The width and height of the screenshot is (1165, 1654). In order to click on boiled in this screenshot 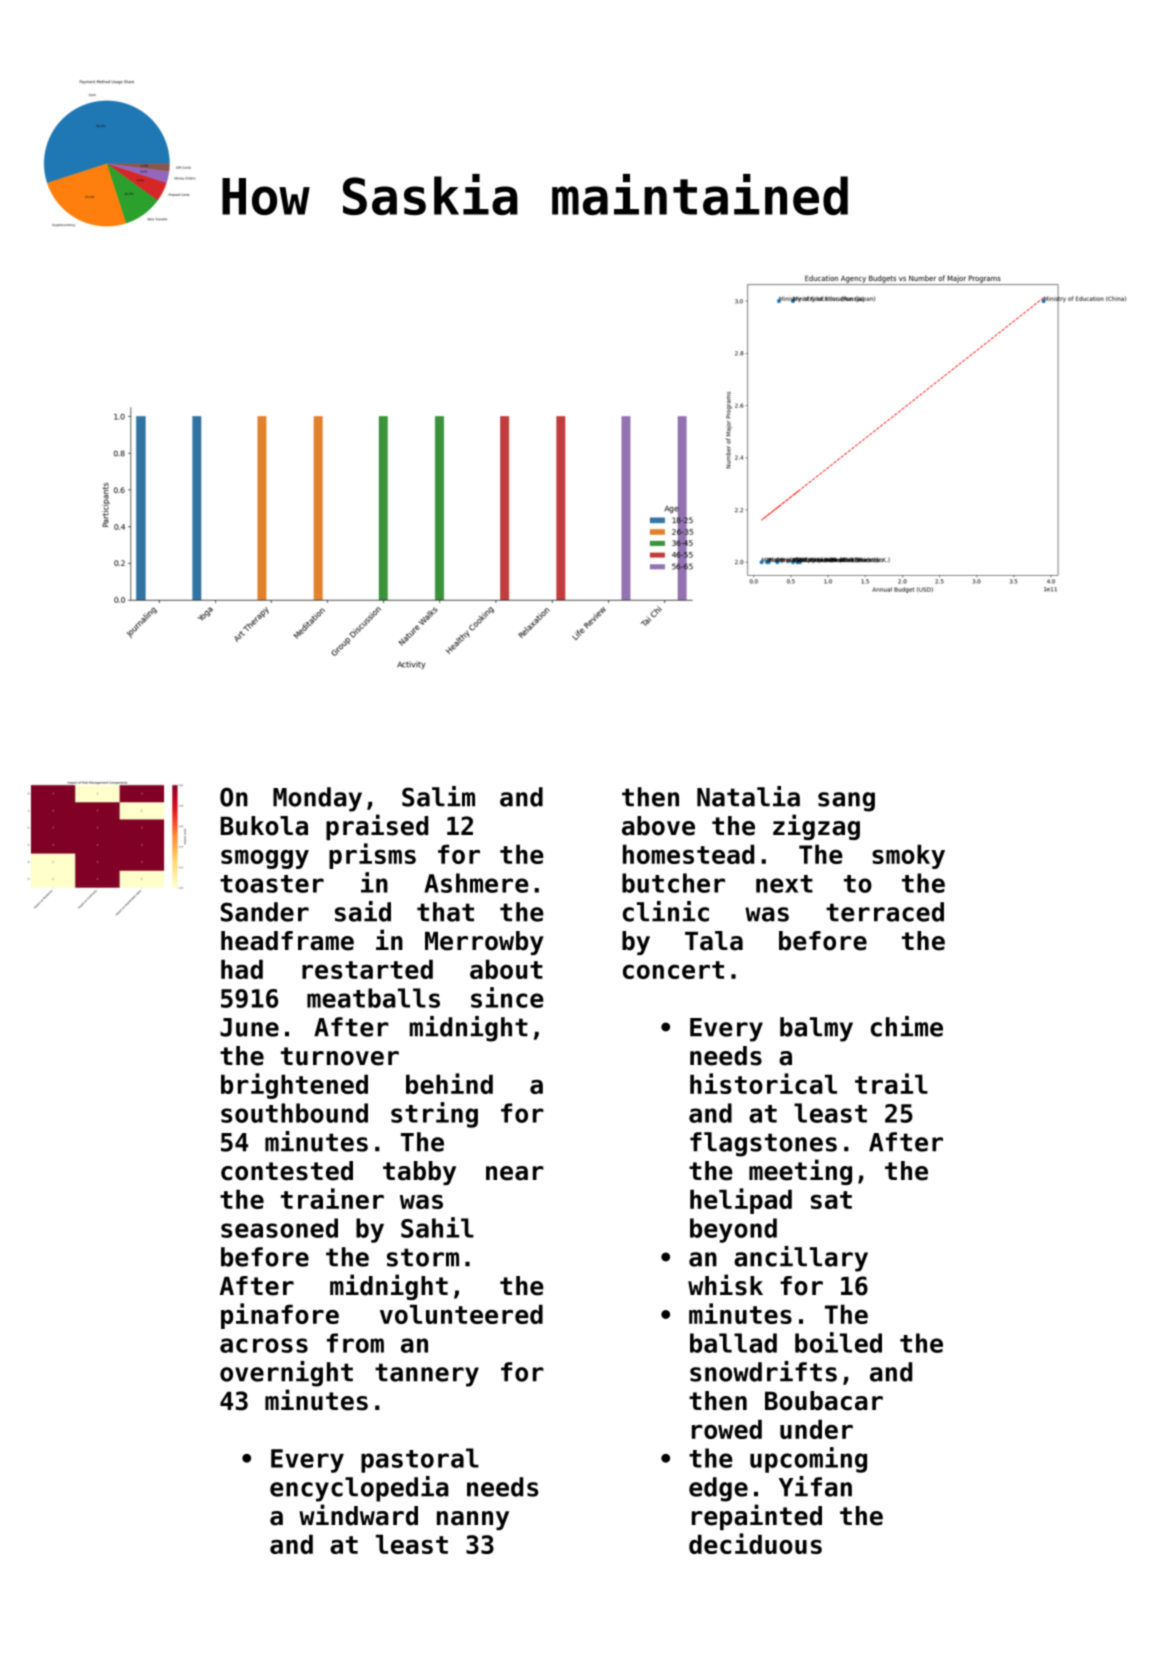, I will do `click(838, 1342)`.
